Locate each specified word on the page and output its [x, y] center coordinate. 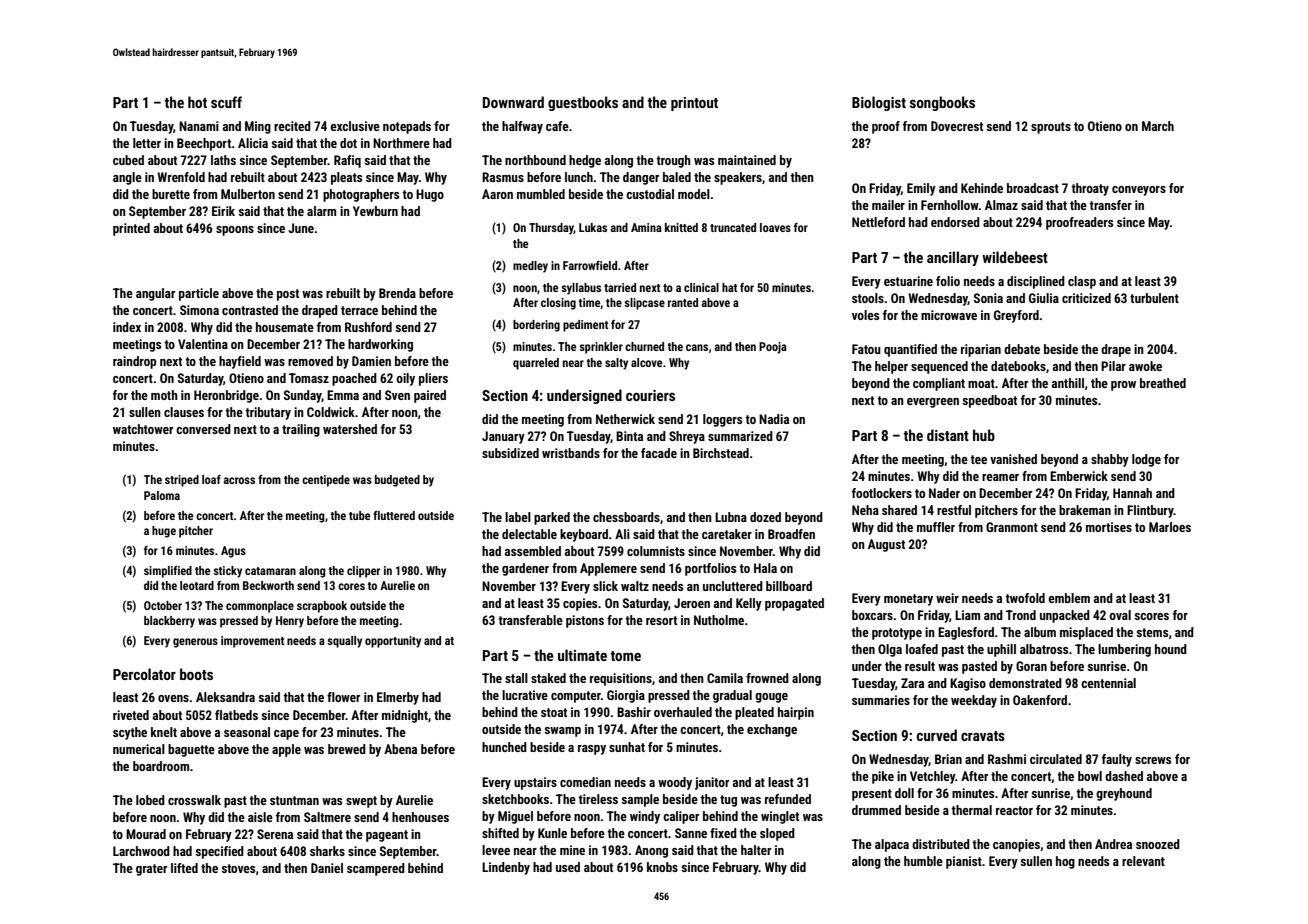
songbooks [942, 103]
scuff [226, 102]
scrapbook [322, 607]
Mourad [146, 834]
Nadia [774, 419]
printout [694, 104]
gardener [525, 569]
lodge [1146, 460]
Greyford [1016, 316]
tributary [268, 413]
